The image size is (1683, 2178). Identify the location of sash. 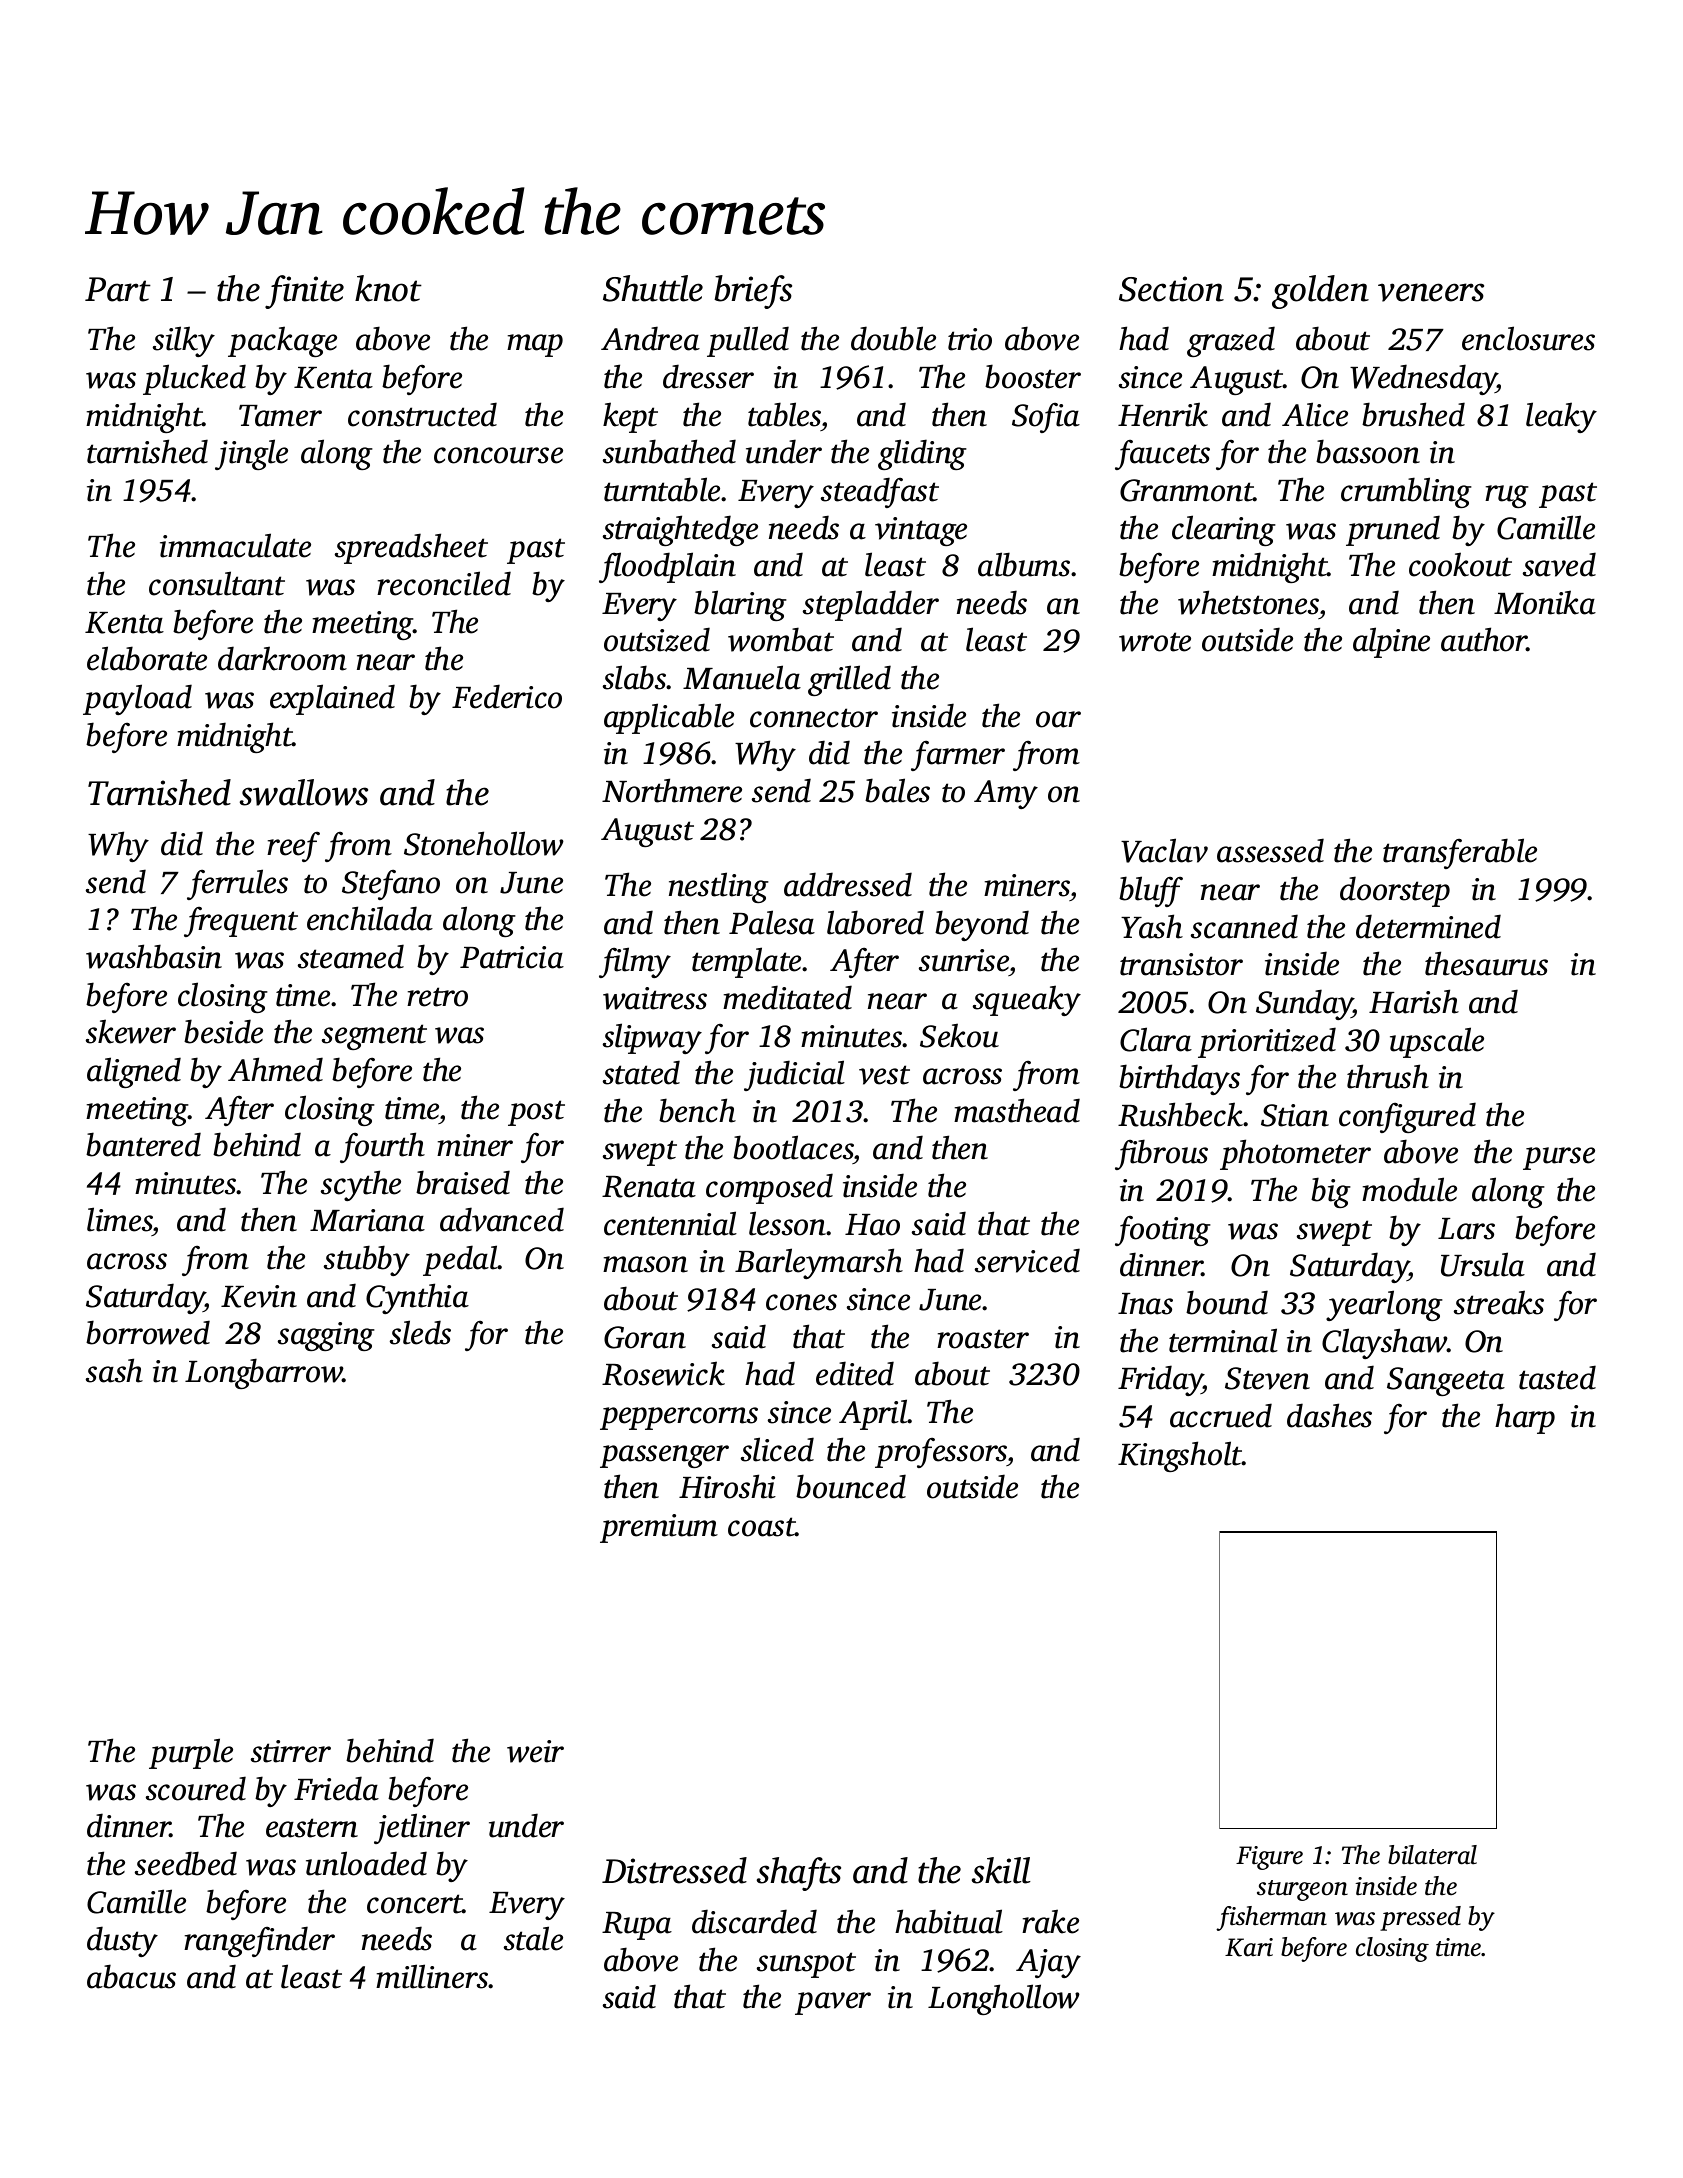
(114, 1370).
